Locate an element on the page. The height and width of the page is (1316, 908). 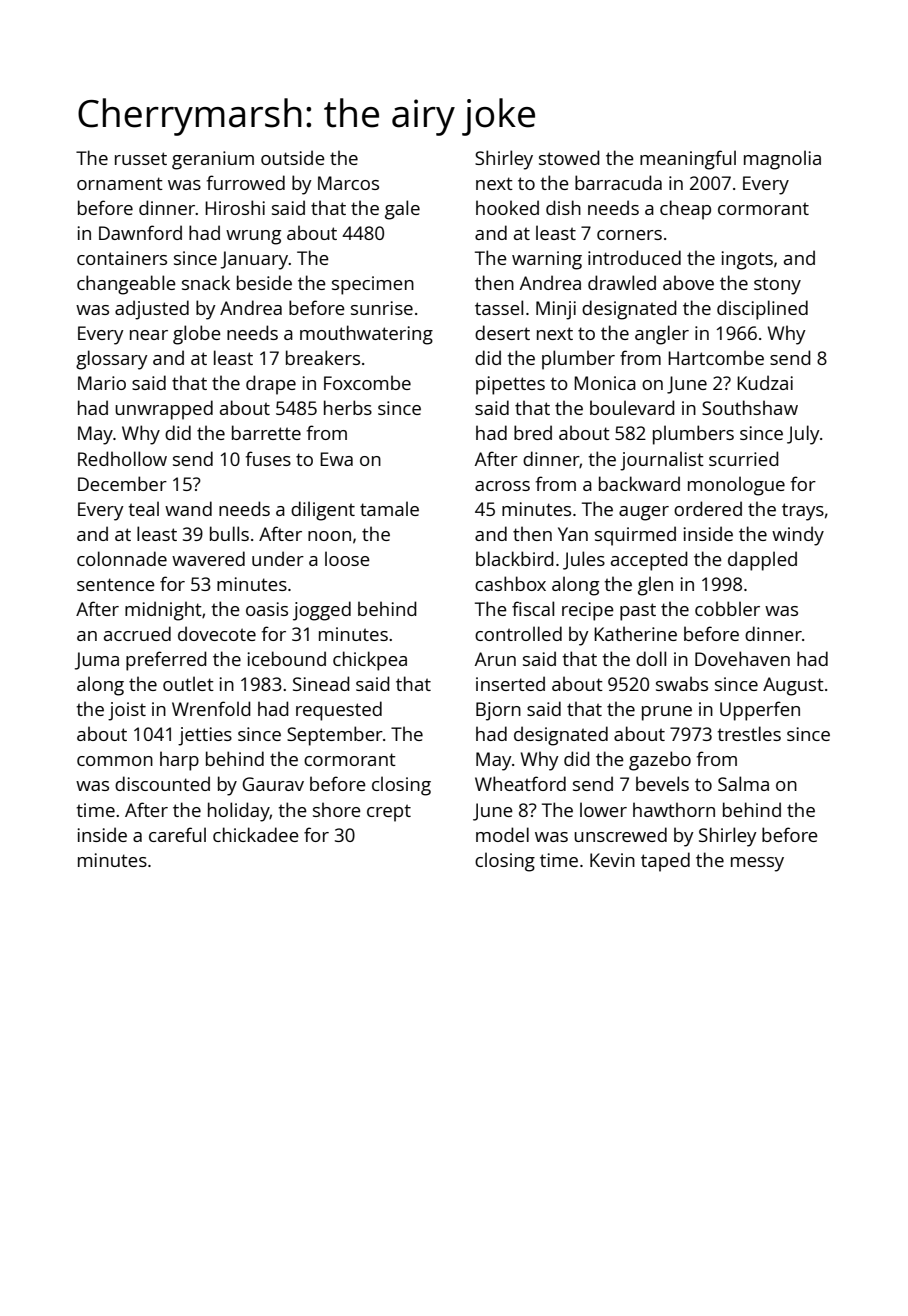
Jules is located at coordinates (584, 560).
